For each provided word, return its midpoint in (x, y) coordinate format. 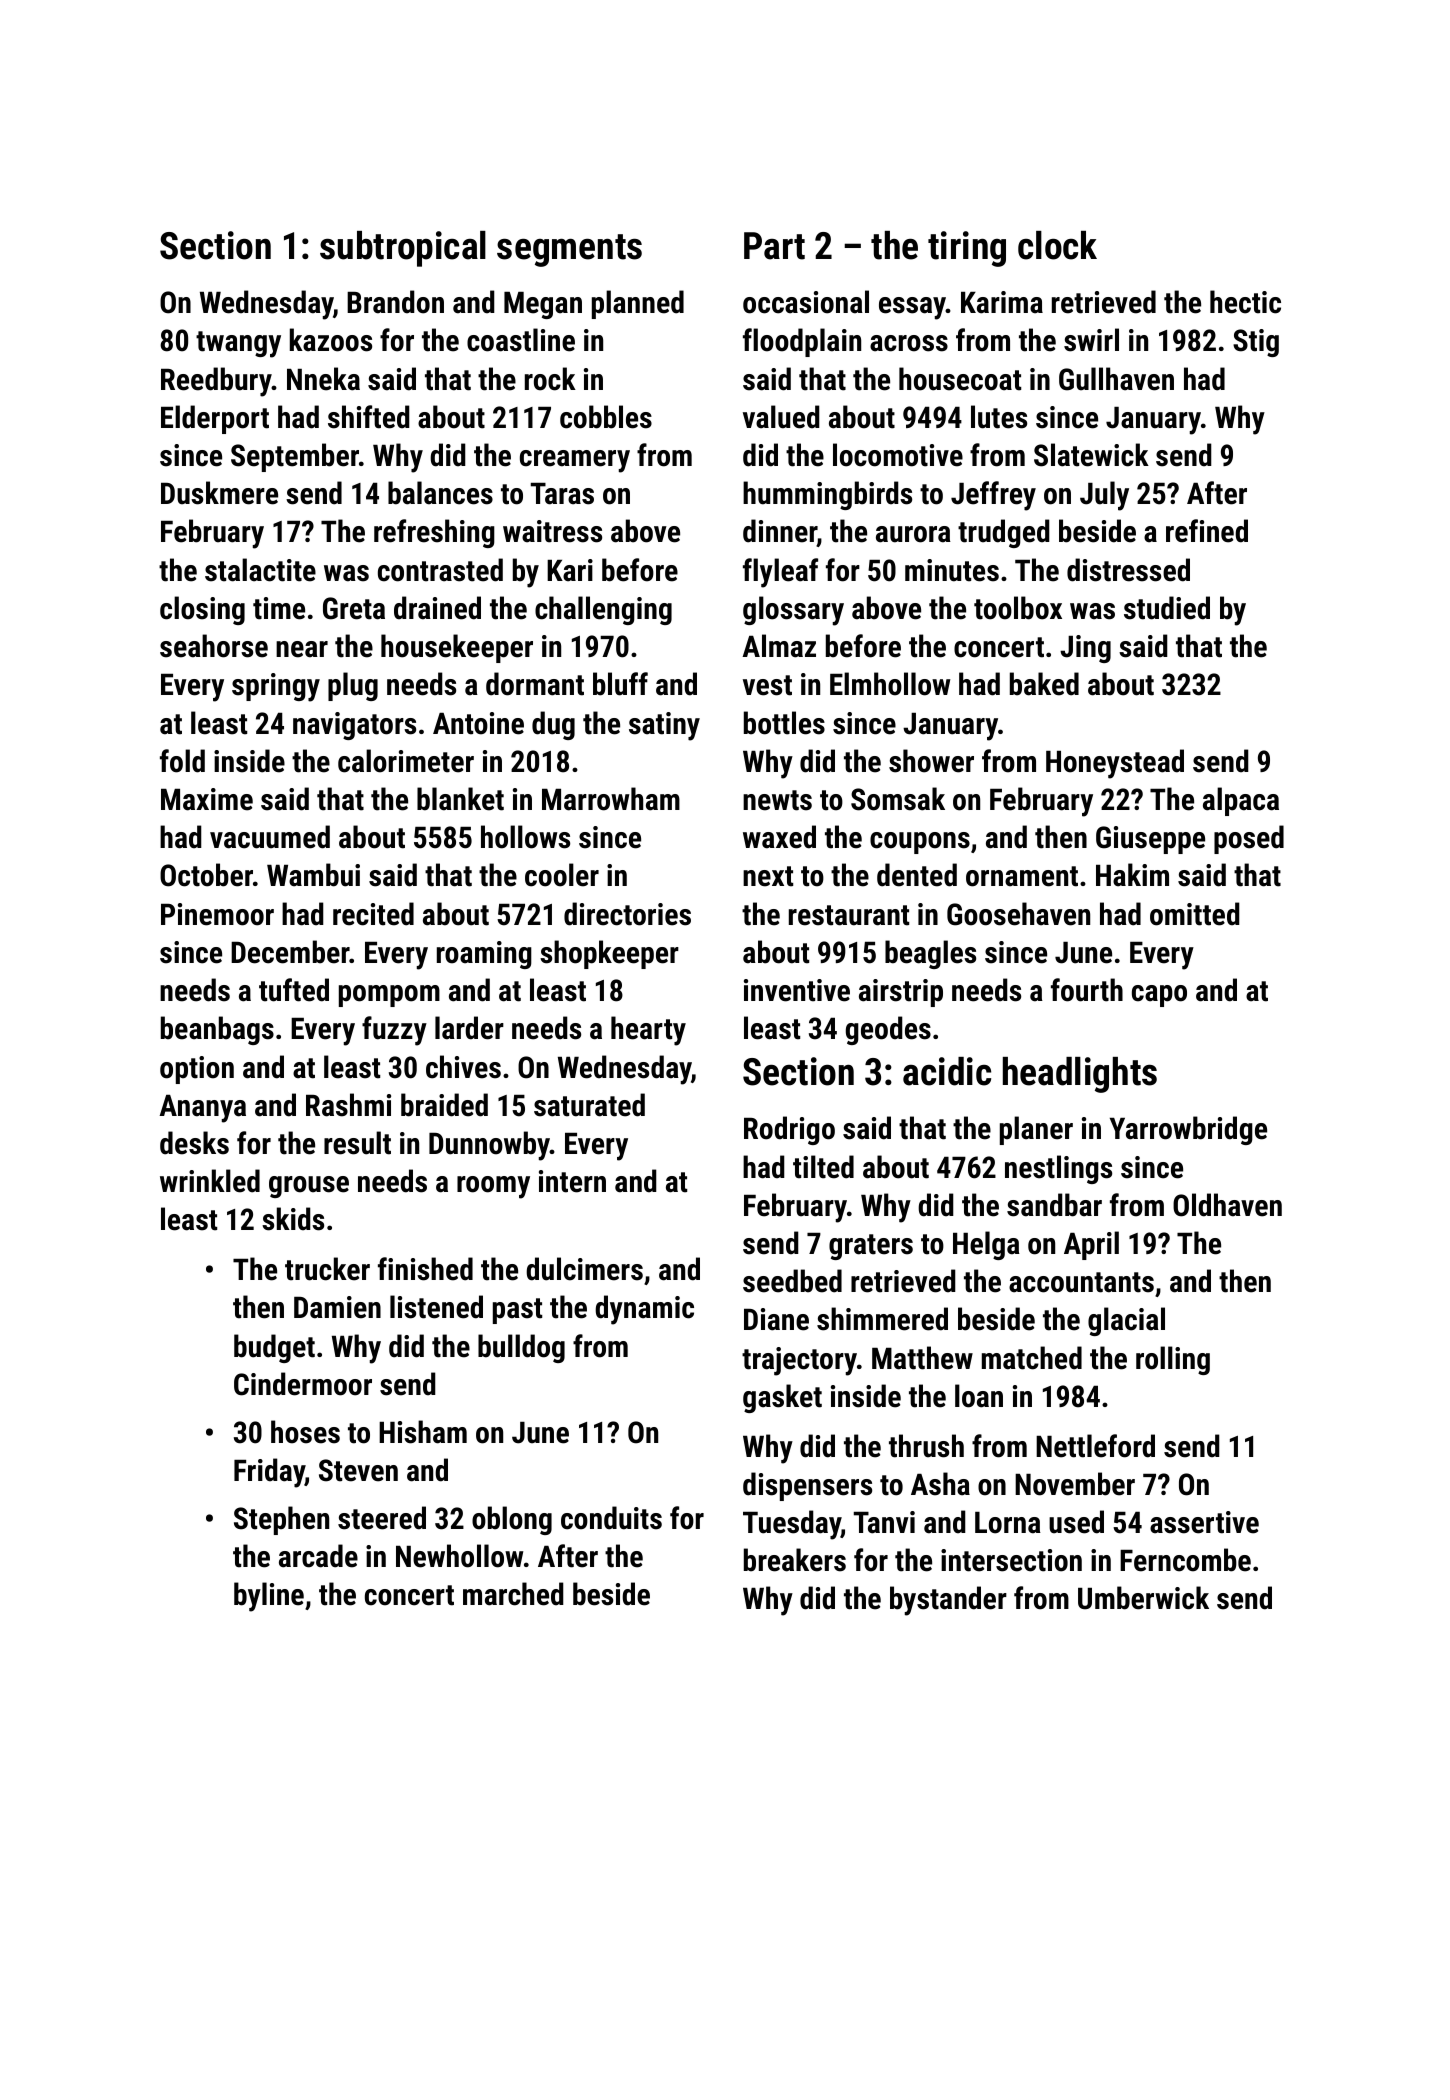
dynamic (644, 1310)
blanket (460, 799)
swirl (1091, 340)
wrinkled (210, 1181)
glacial (1126, 1321)
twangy (238, 344)
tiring (967, 249)
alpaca (1241, 801)
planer (1036, 1130)
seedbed (792, 1281)
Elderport (215, 419)
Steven (358, 1470)
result (357, 1143)
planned (638, 304)
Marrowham (611, 799)
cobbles (606, 417)
